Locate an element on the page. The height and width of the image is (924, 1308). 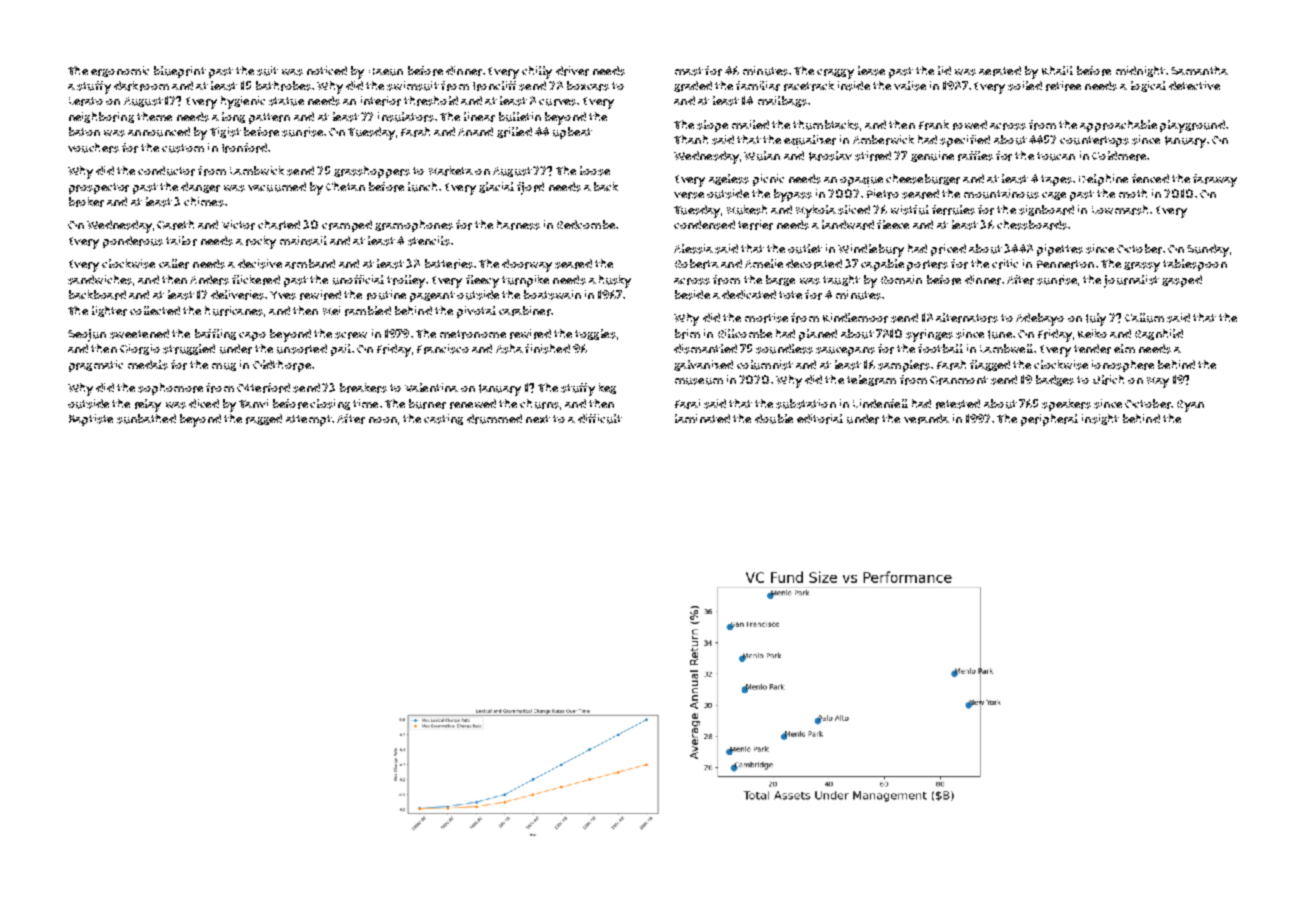
chimes is located at coordinates (204, 202).
